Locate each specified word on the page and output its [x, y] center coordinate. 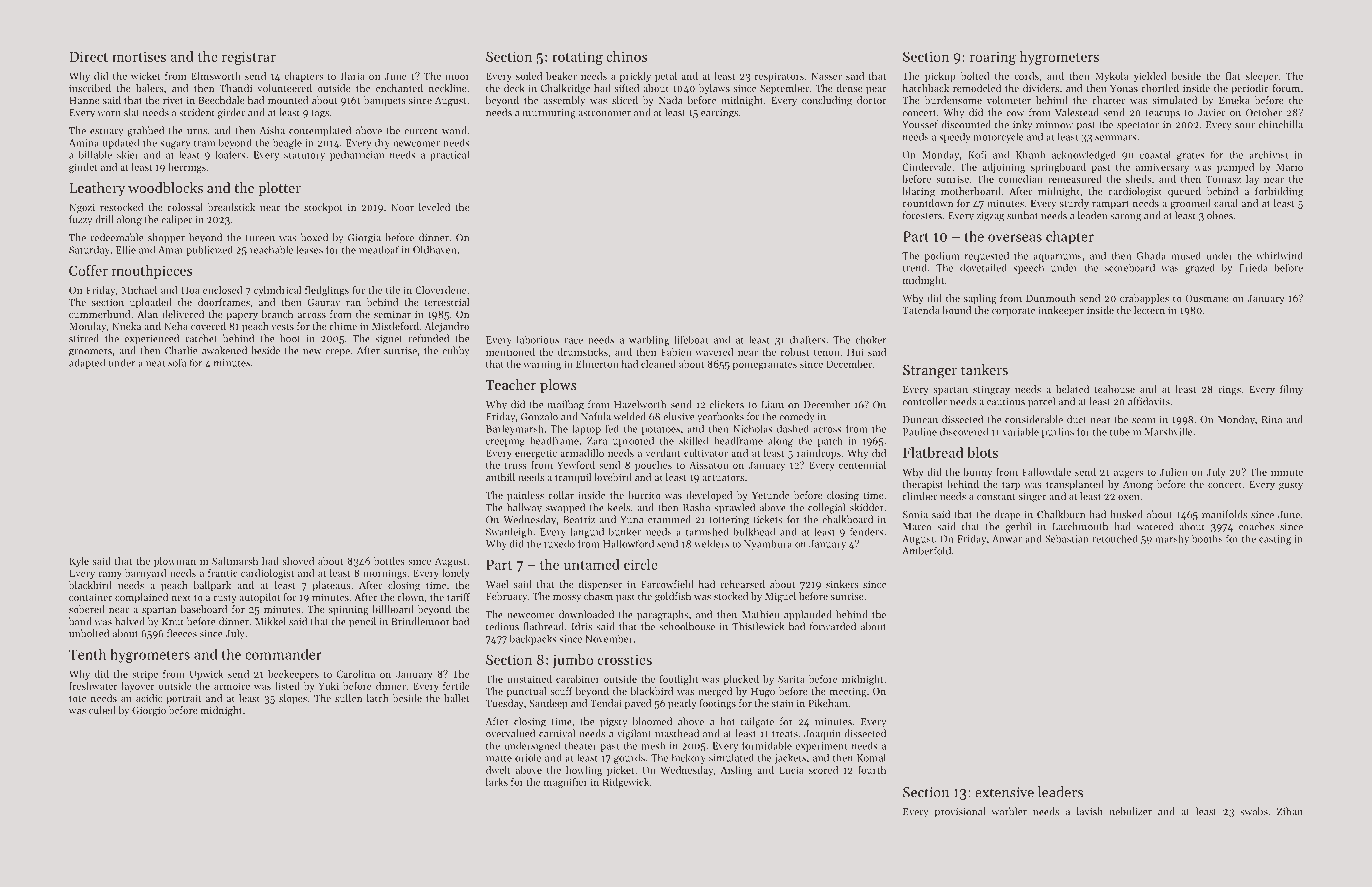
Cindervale [927, 167]
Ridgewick [626, 783]
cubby [456, 351]
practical [449, 156]
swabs [1254, 811]
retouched [1115, 538]
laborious [538, 340]
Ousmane [1207, 298]
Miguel [780, 597]
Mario [1289, 167]
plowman [175, 562]
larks [497, 782]
